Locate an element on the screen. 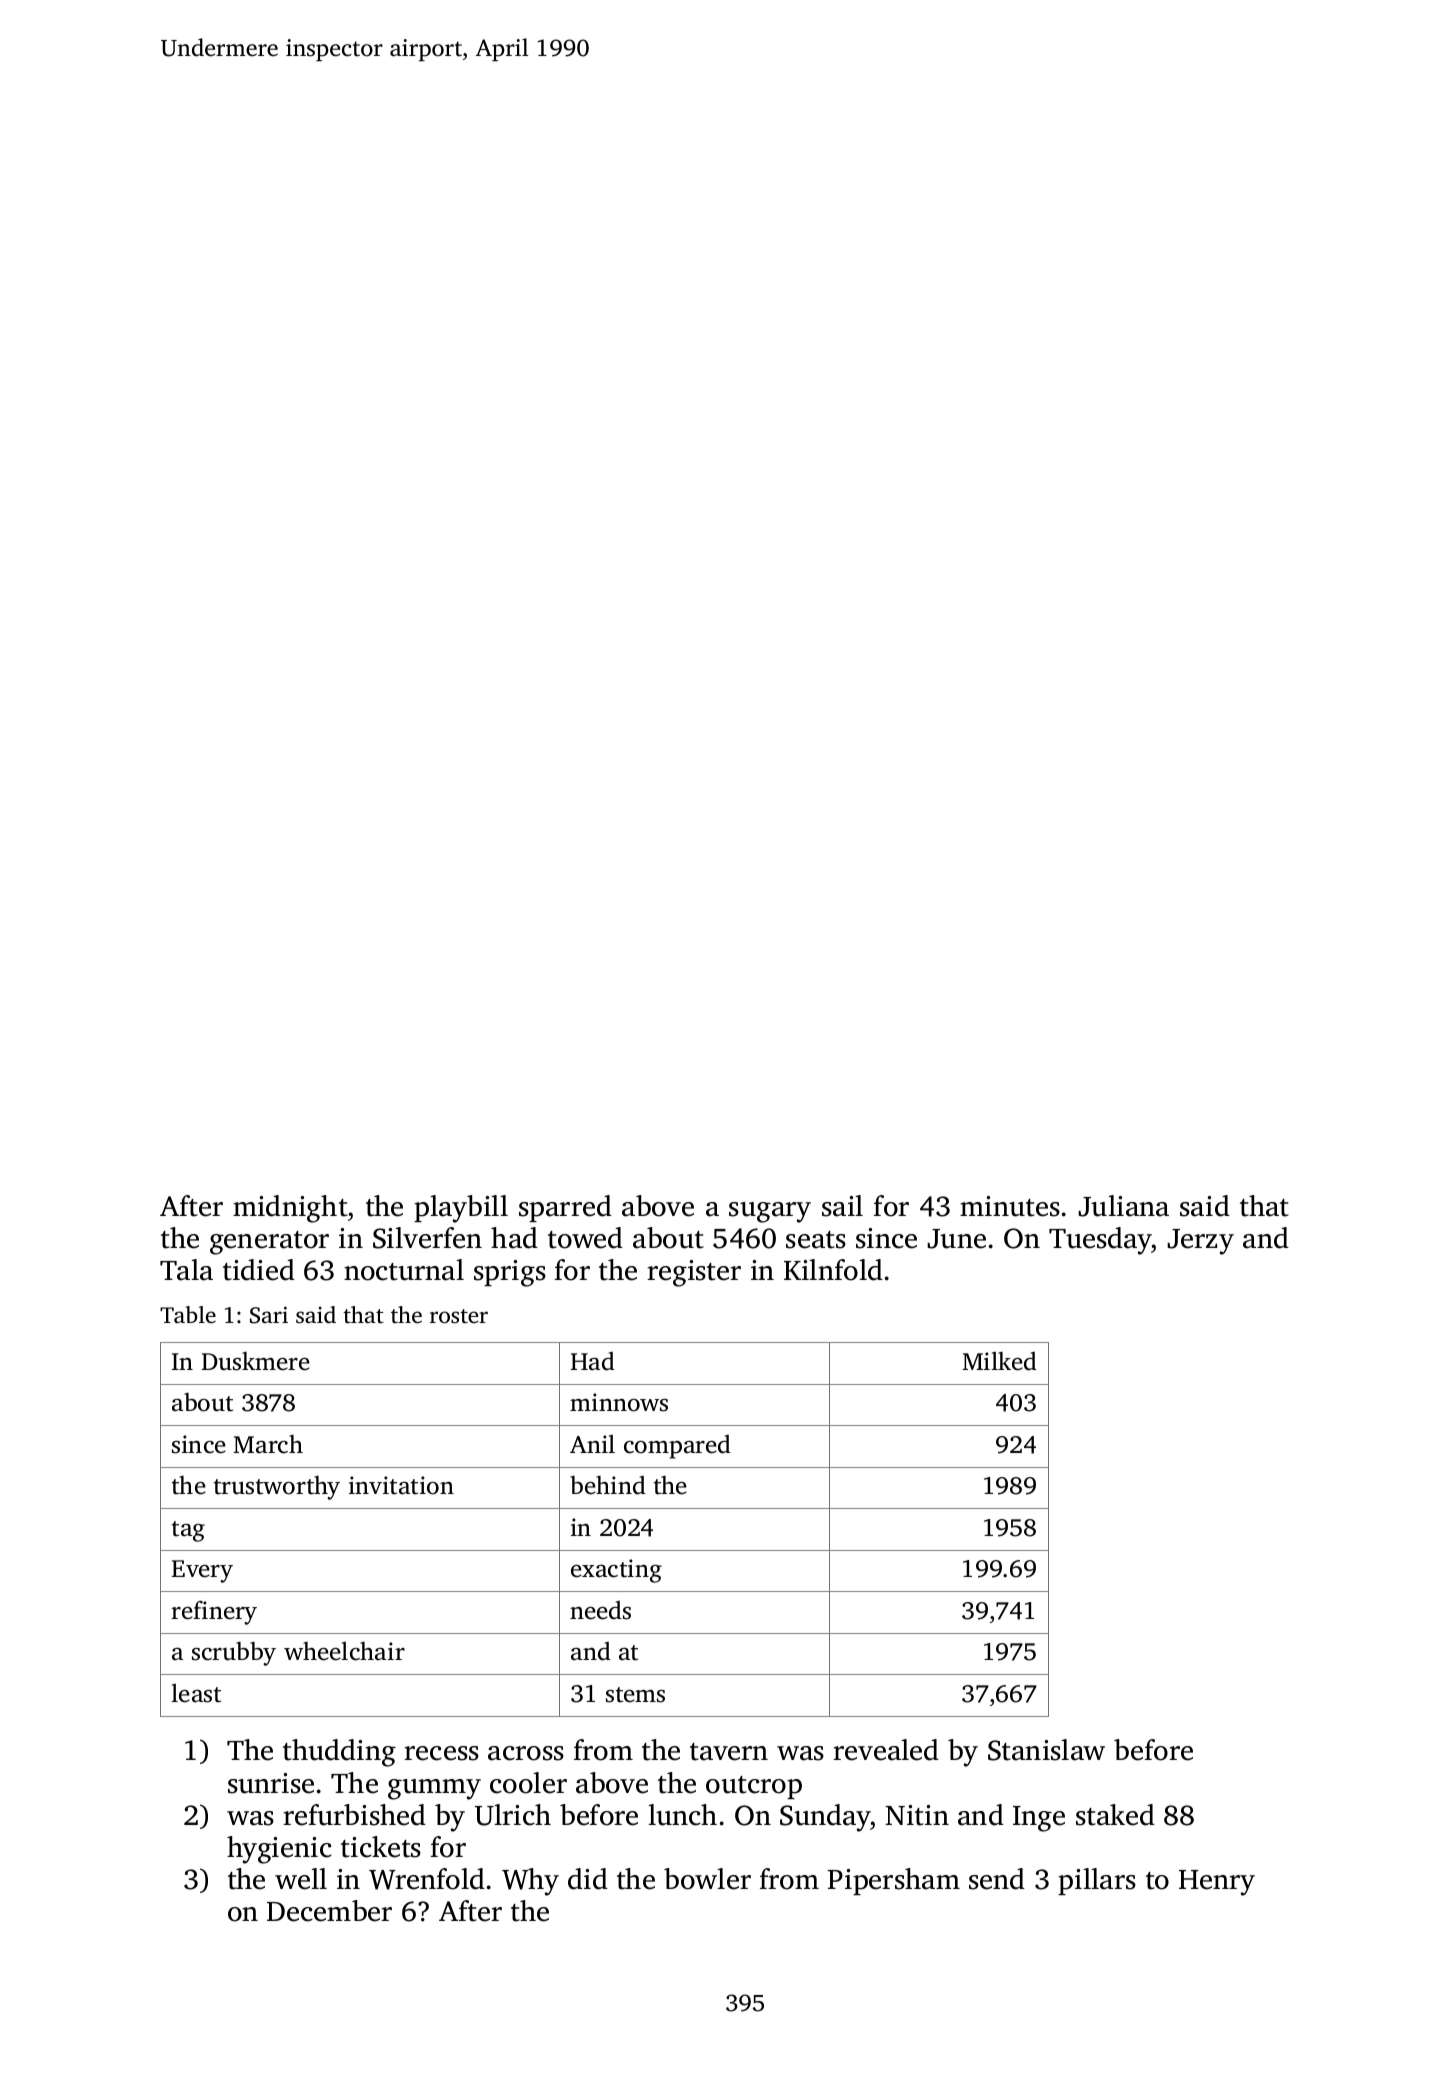 This screenshot has height=2100, width=1450. sail is located at coordinates (842, 1206).
